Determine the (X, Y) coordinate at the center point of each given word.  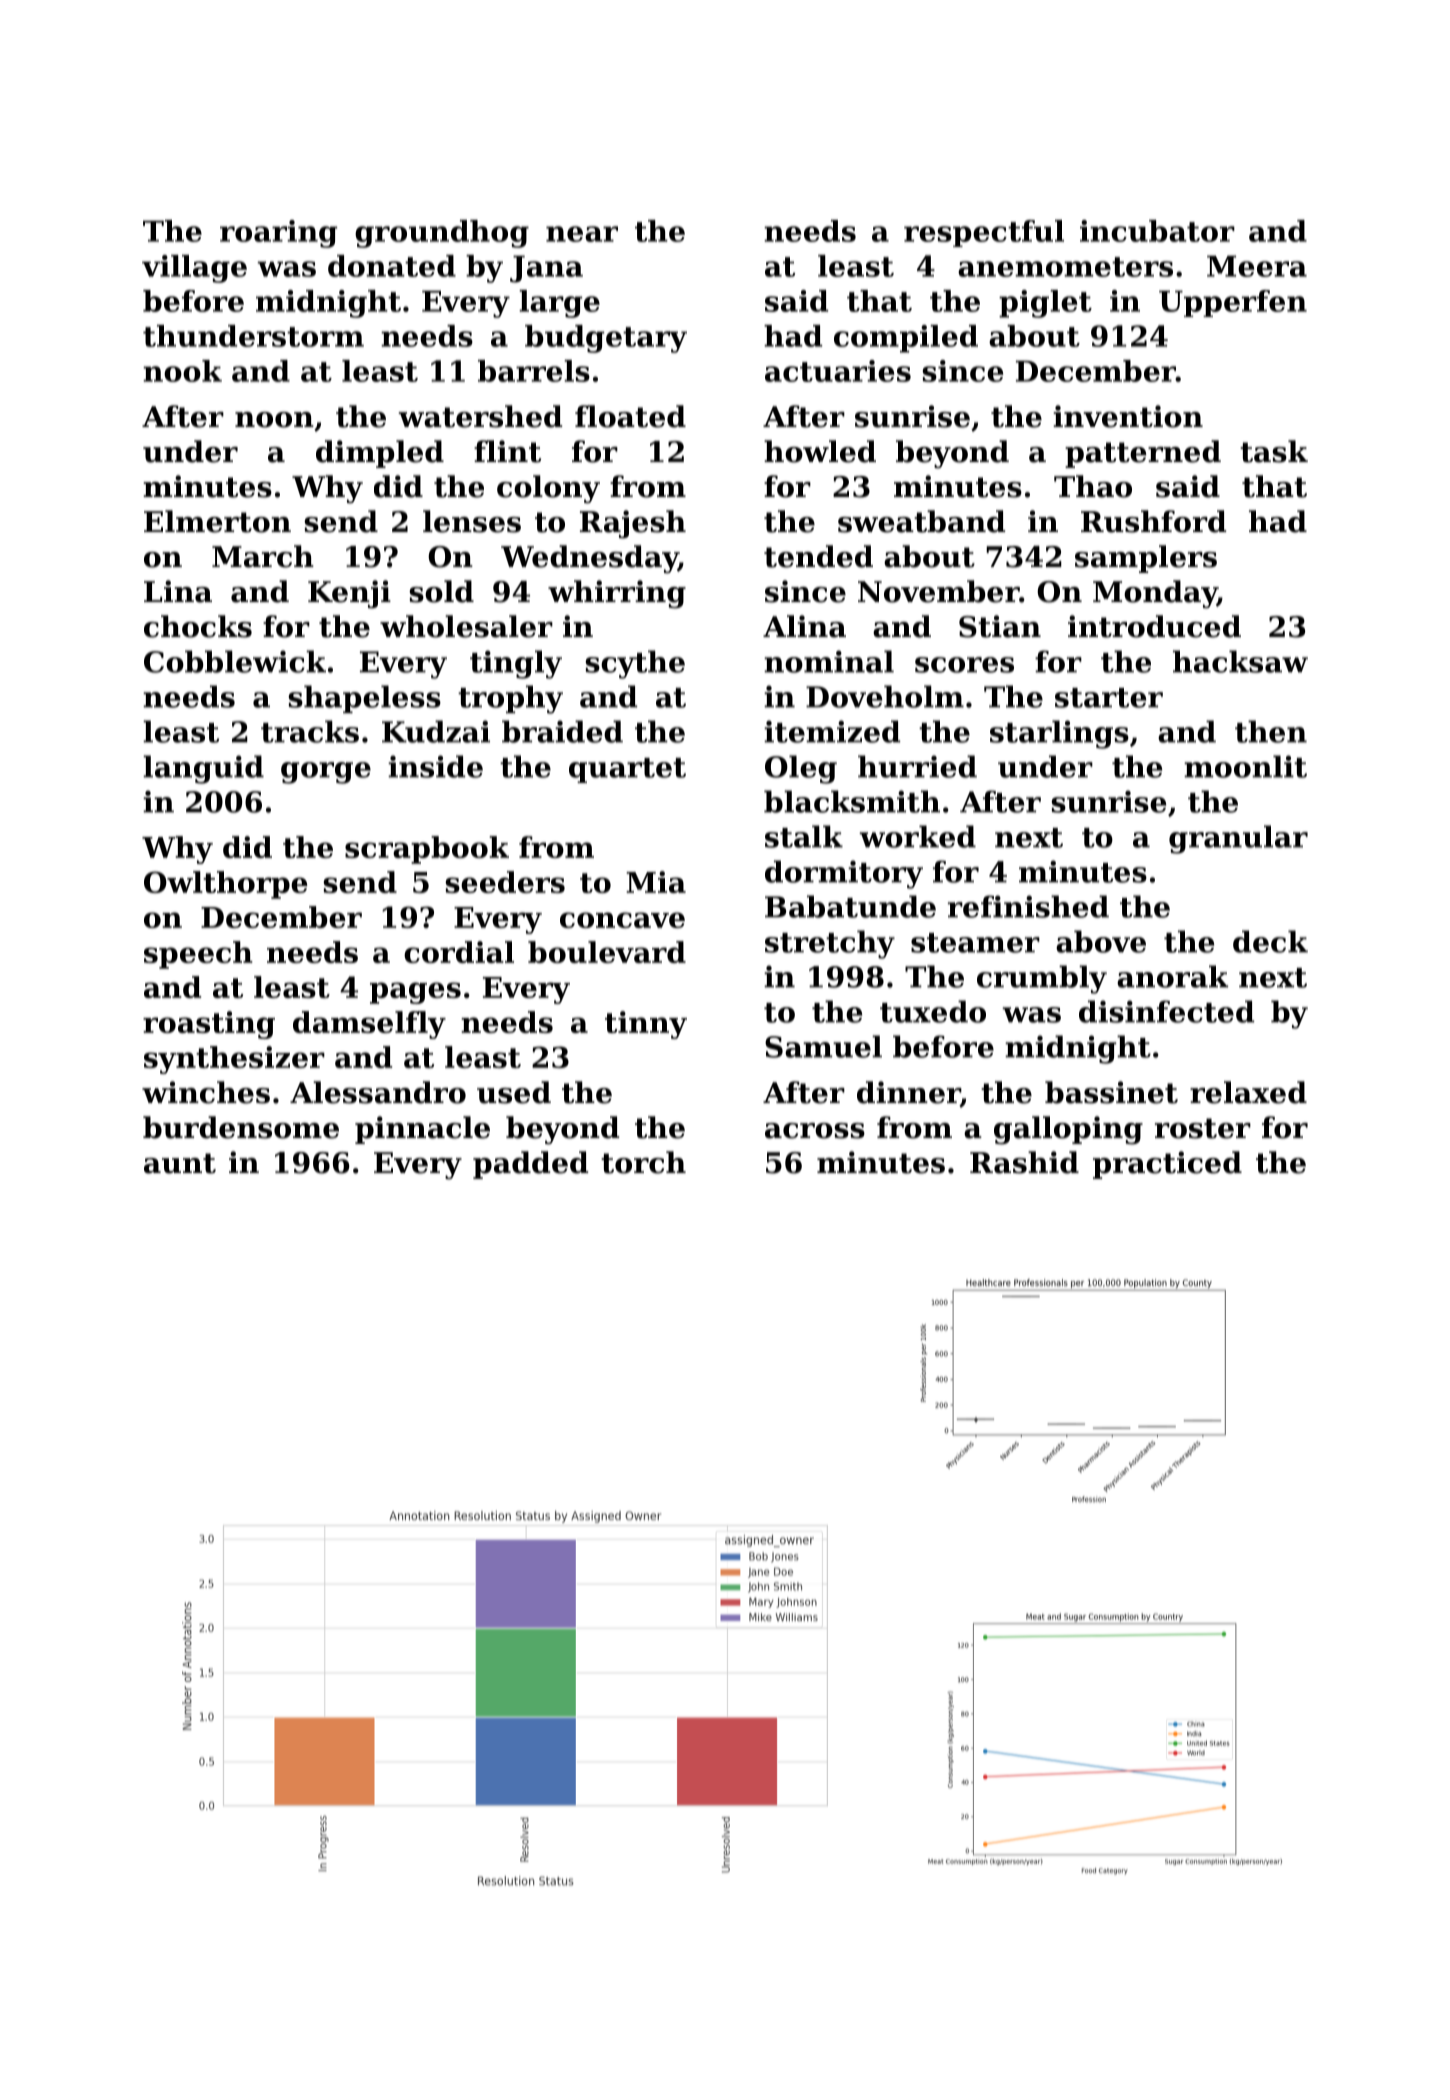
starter (1109, 698)
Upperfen (1233, 303)
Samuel (823, 1046)
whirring (617, 594)
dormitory (844, 874)
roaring (278, 234)
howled (820, 451)
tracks (310, 731)
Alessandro (378, 1092)
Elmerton (217, 521)
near (582, 234)
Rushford (1153, 521)
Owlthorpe (226, 885)
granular (1238, 839)
